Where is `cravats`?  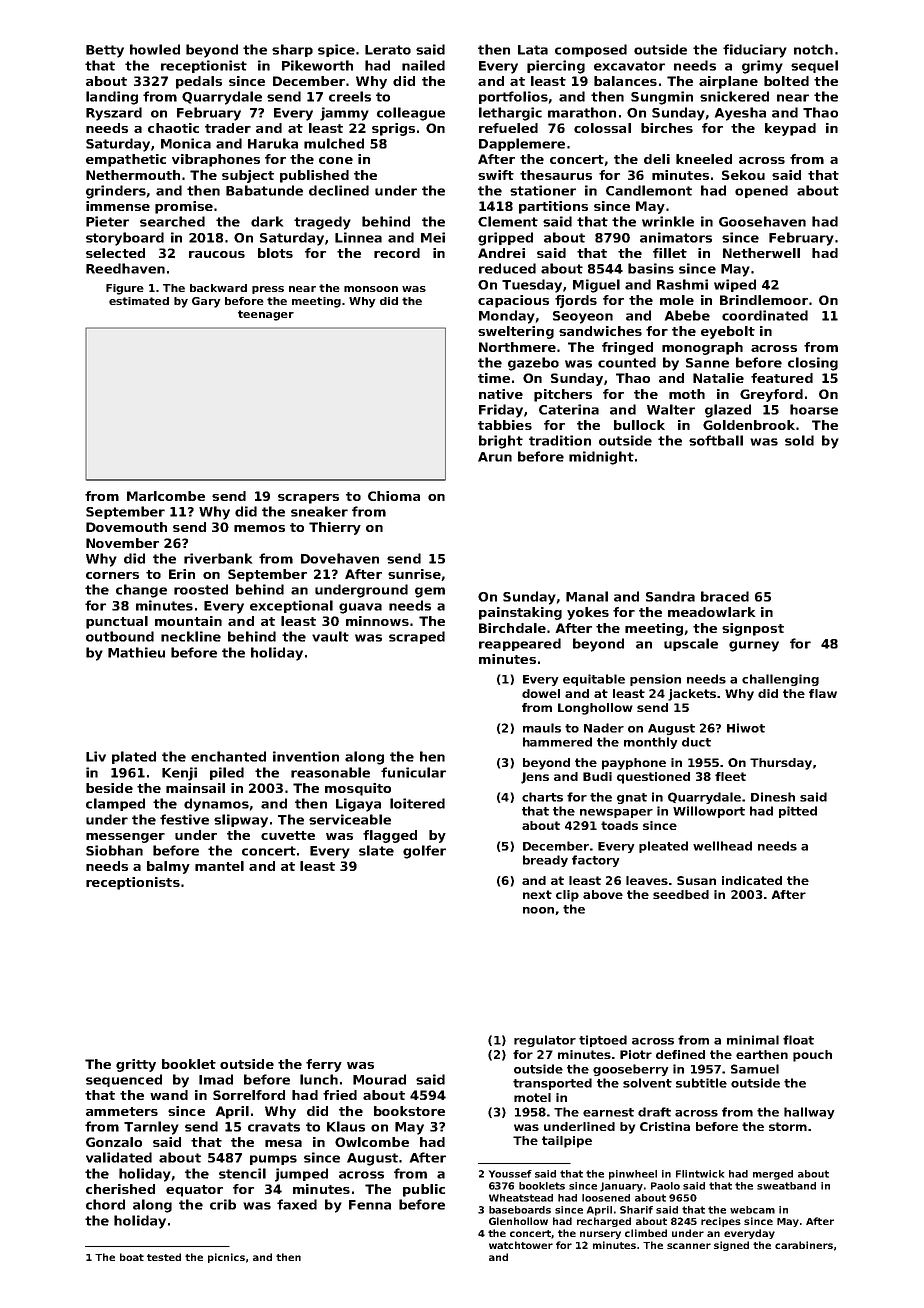 cravats is located at coordinates (274, 1127).
